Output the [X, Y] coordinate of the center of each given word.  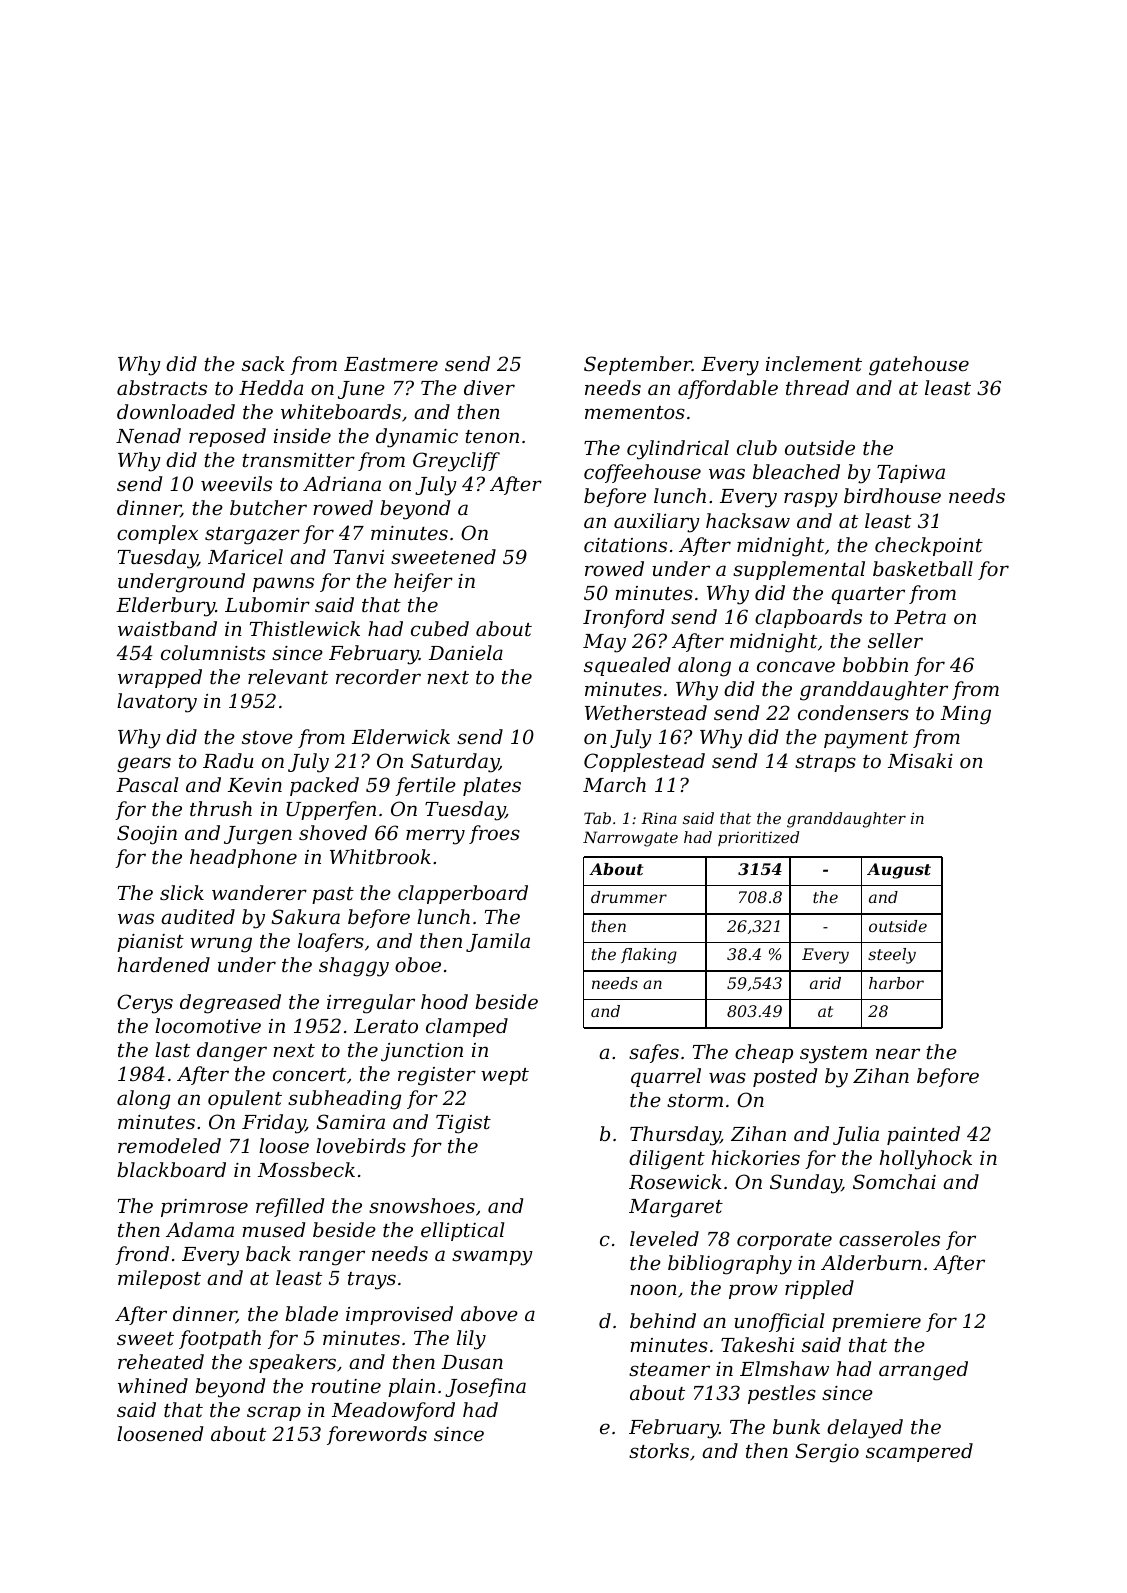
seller [895, 640]
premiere [876, 1323]
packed [324, 786]
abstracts [162, 387]
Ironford [623, 618]
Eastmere [391, 364]
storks [659, 1450]
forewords [377, 1435]
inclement [814, 363]
